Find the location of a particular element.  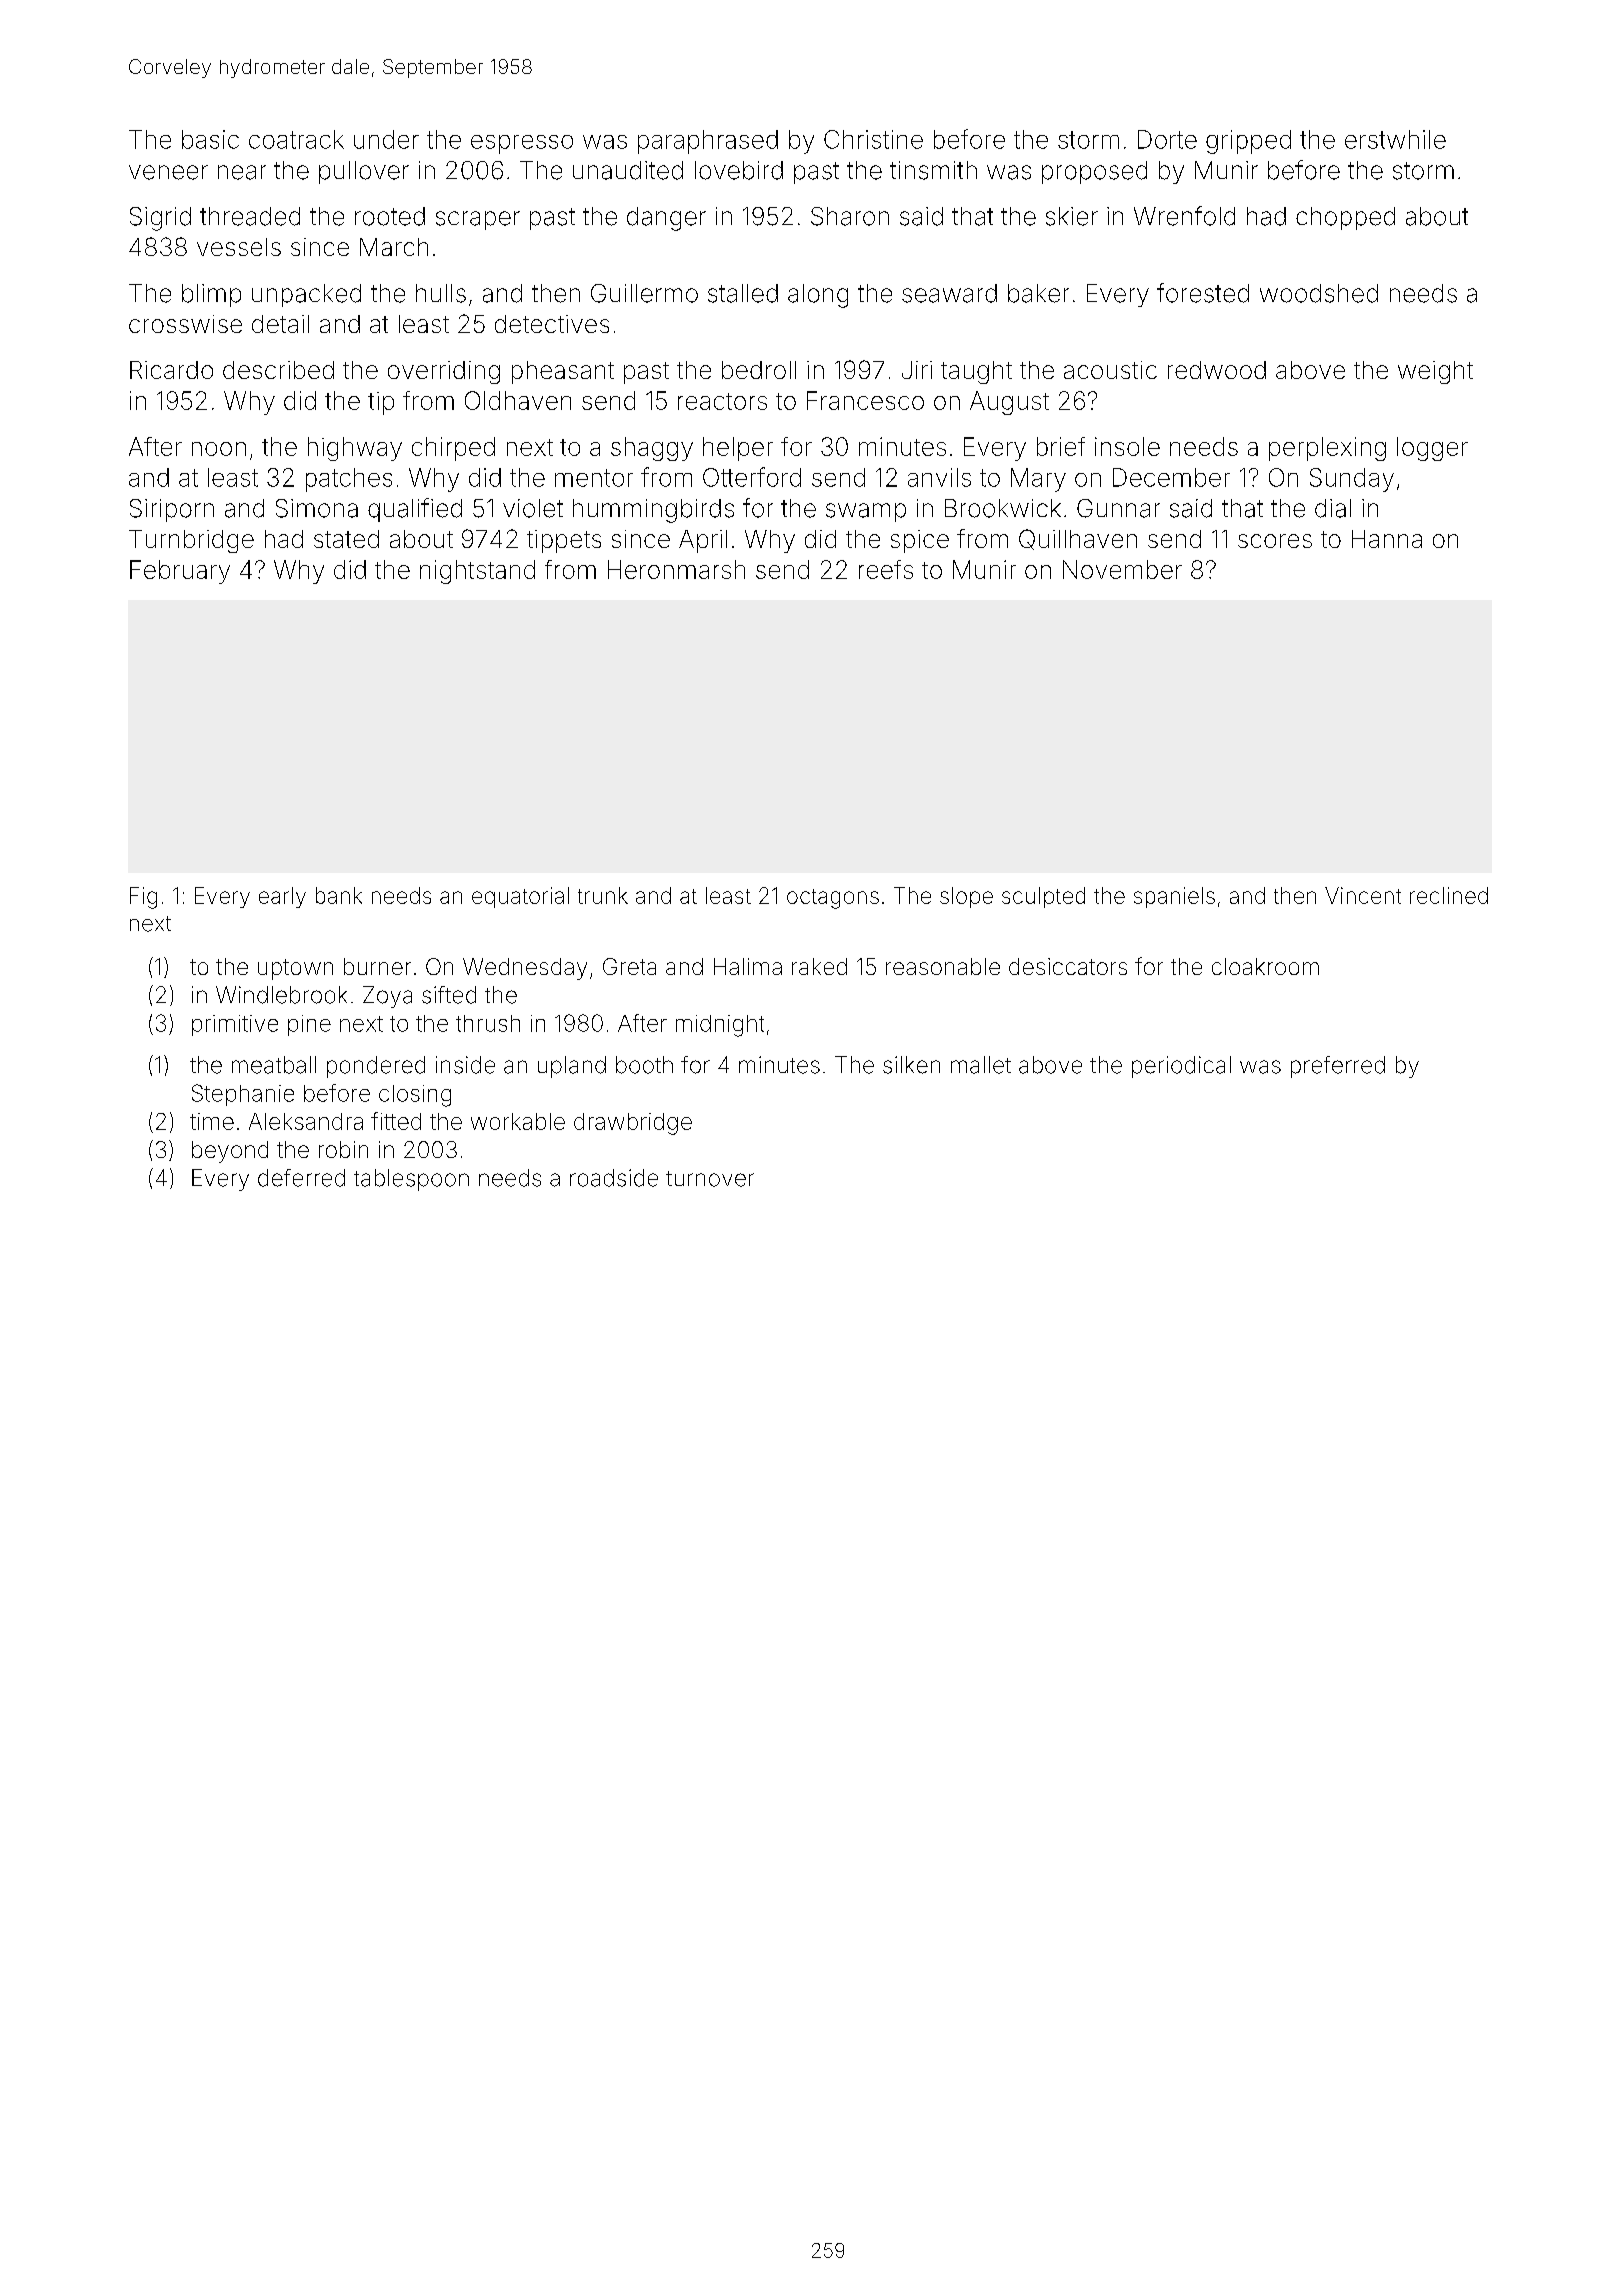

preferred is located at coordinates (1338, 1067).
